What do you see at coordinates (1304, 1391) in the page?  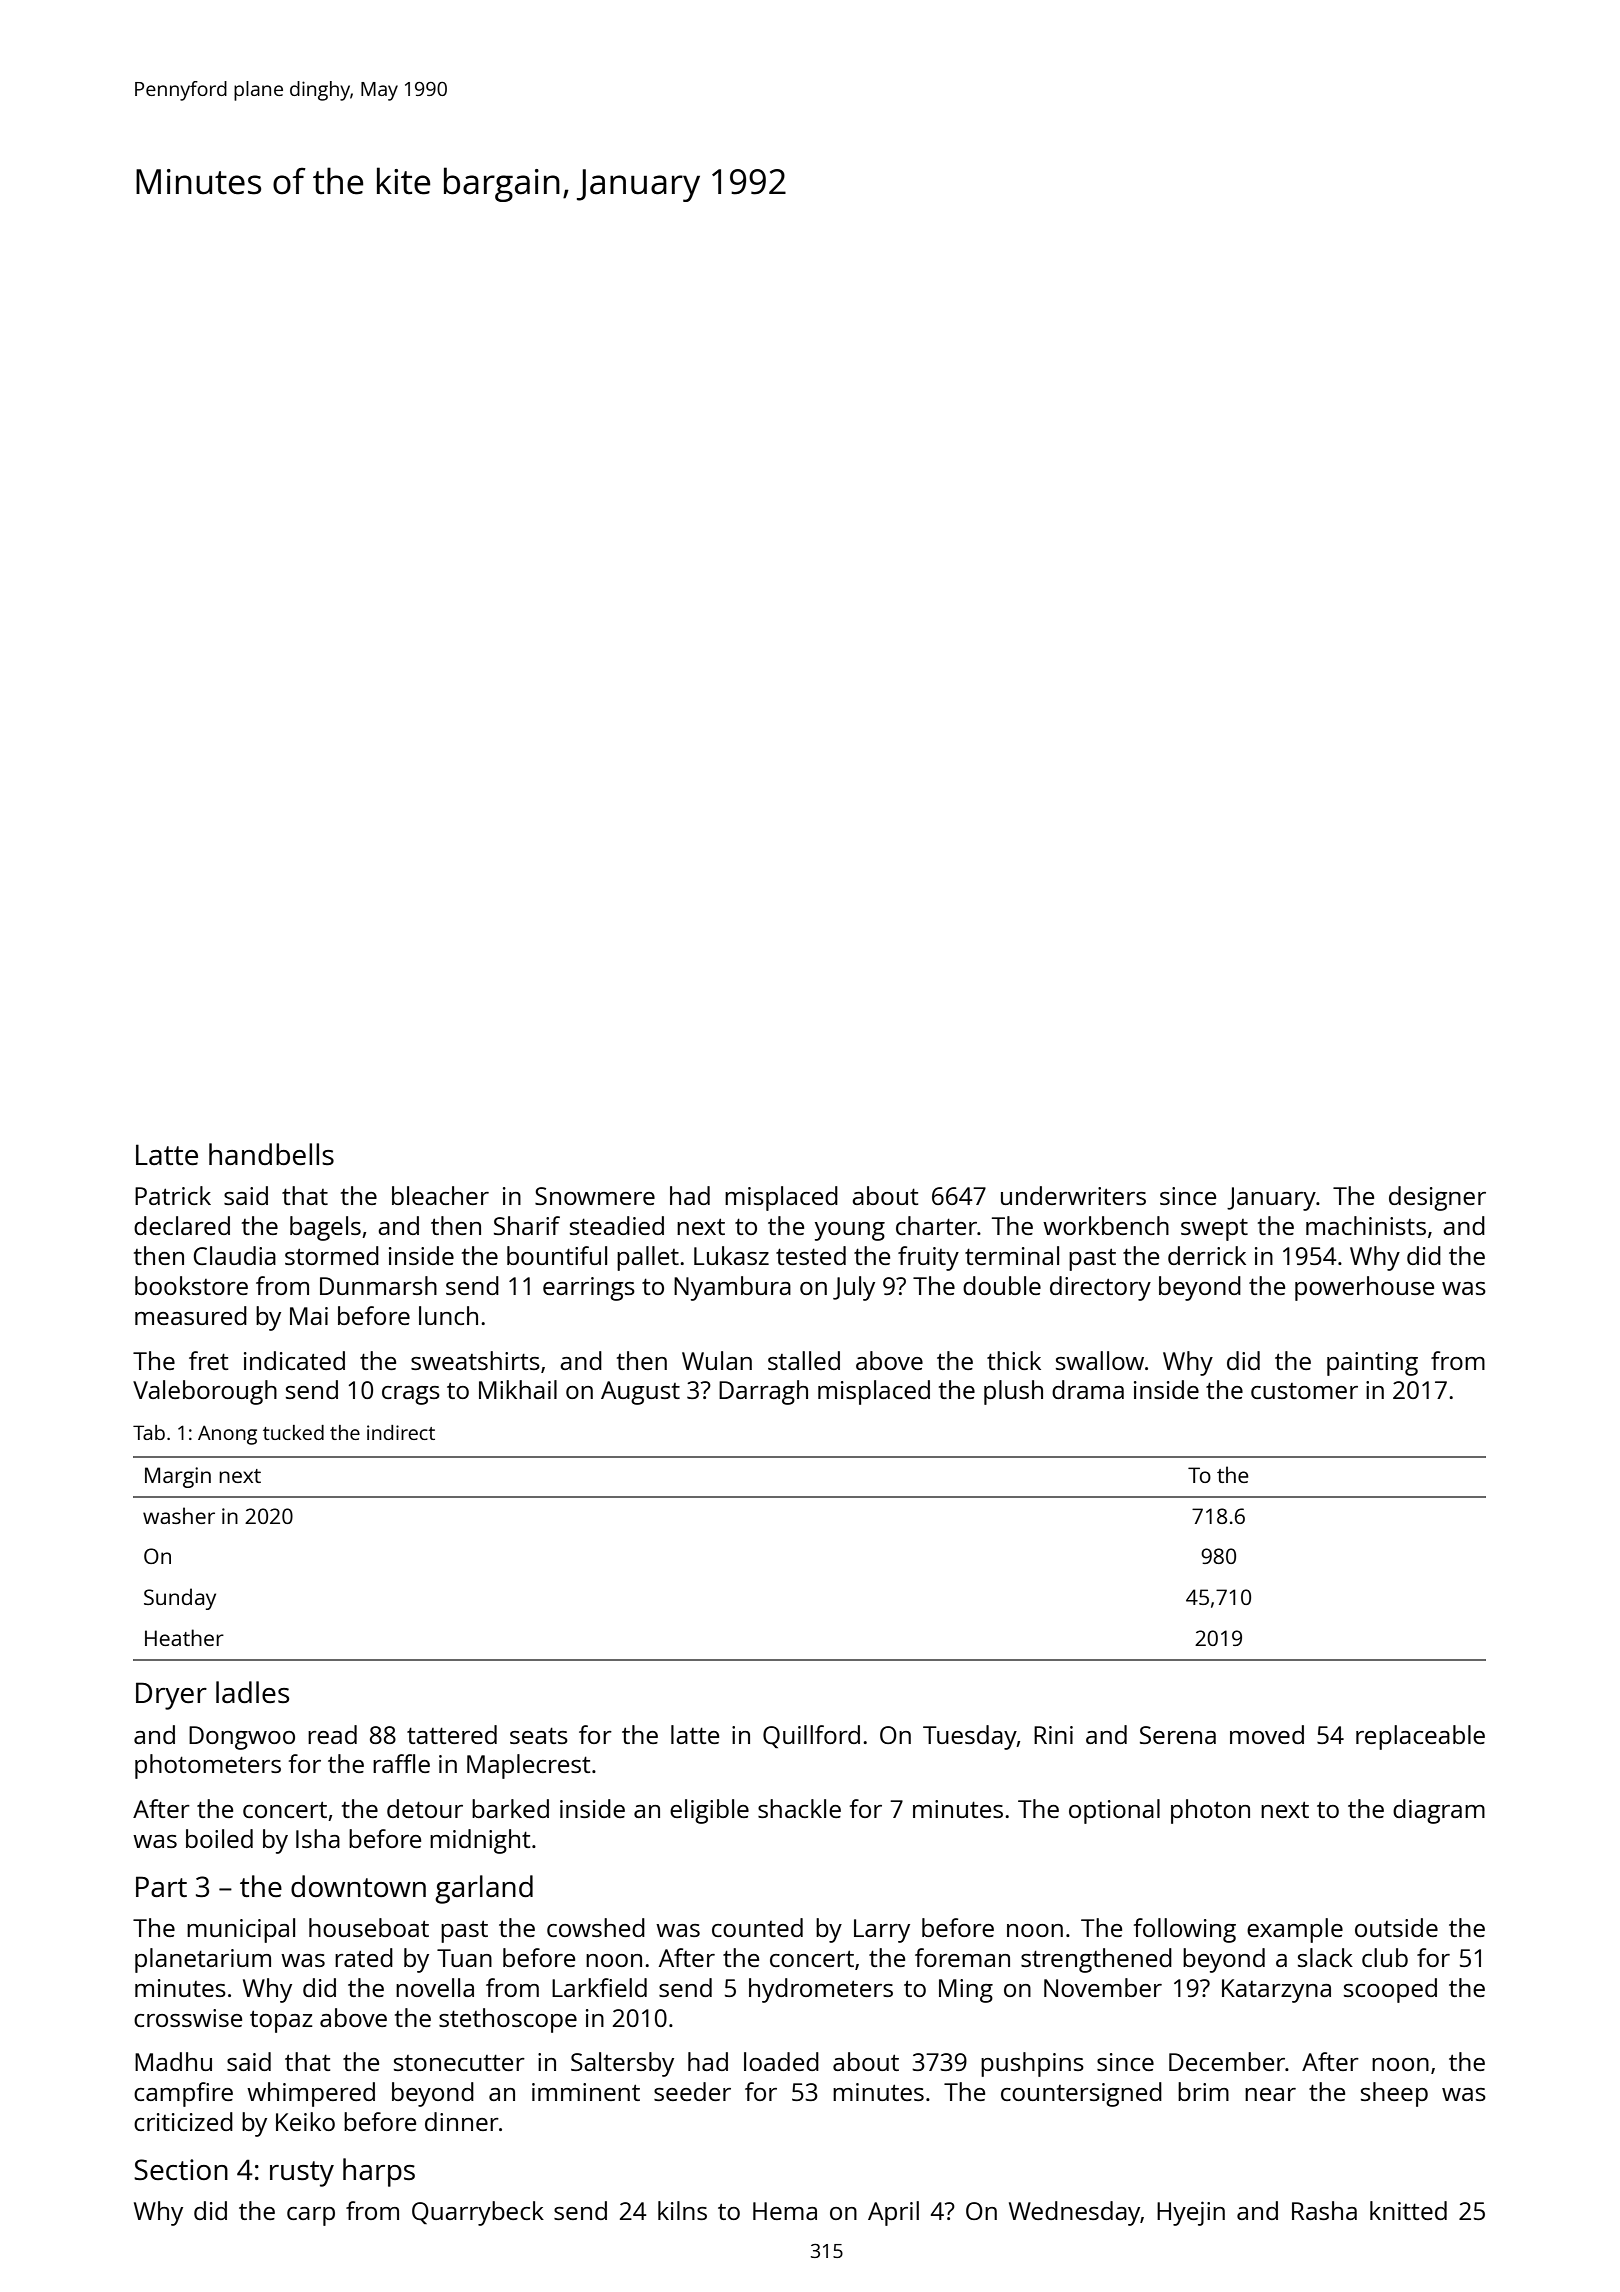 I see `customer` at bounding box center [1304, 1391].
